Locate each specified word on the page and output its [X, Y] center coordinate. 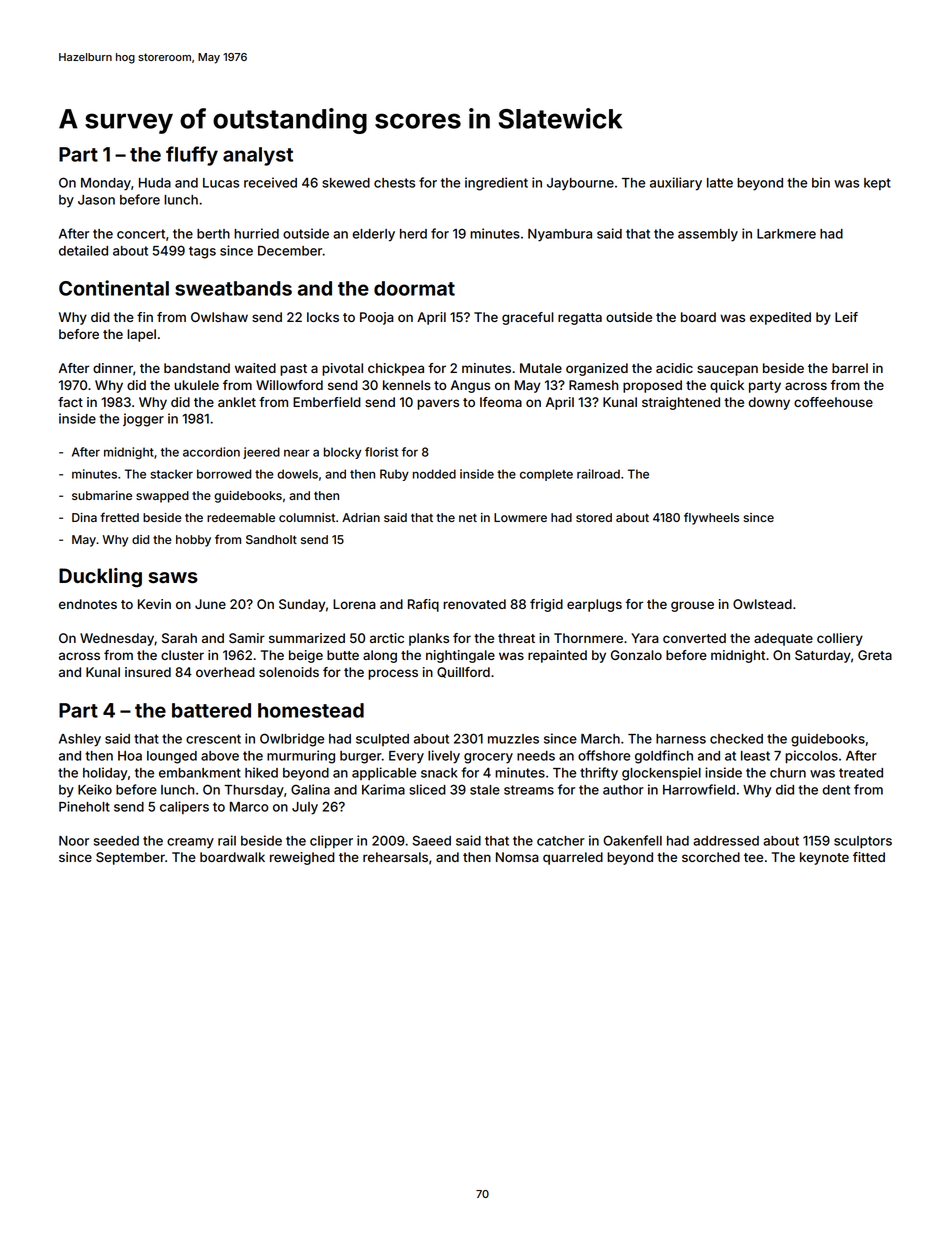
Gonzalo [636, 655]
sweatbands [233, 288]
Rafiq [423, 605]
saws [173, 578]
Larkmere [786, 234]
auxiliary [676, 184]
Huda [155, 183]
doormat [414, 288]
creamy [190, 843]
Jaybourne [580, 184]
